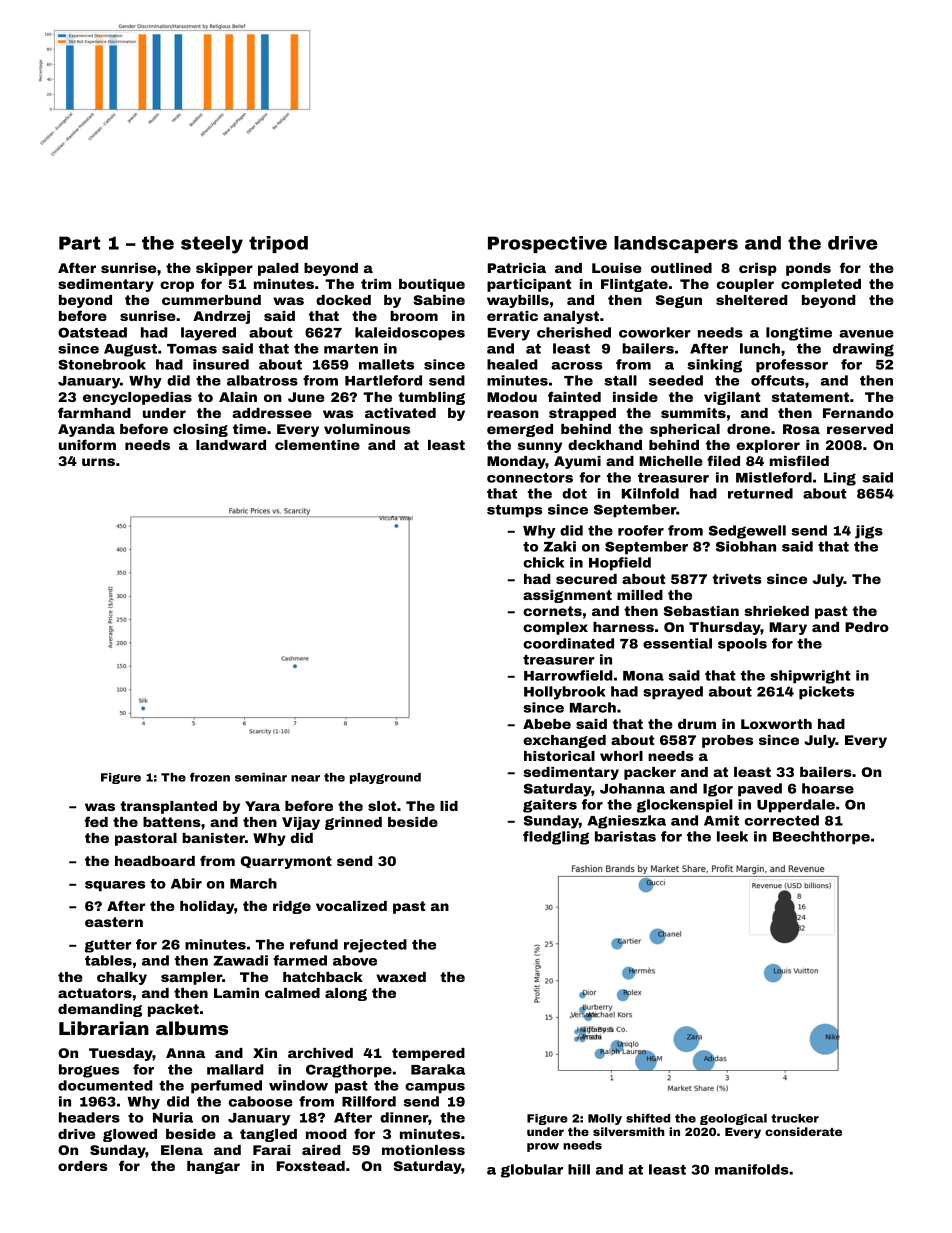  What do you see at coordinates (317, 445) in the screenshot?
I see `clementine` at bounding box center [317, 445].
